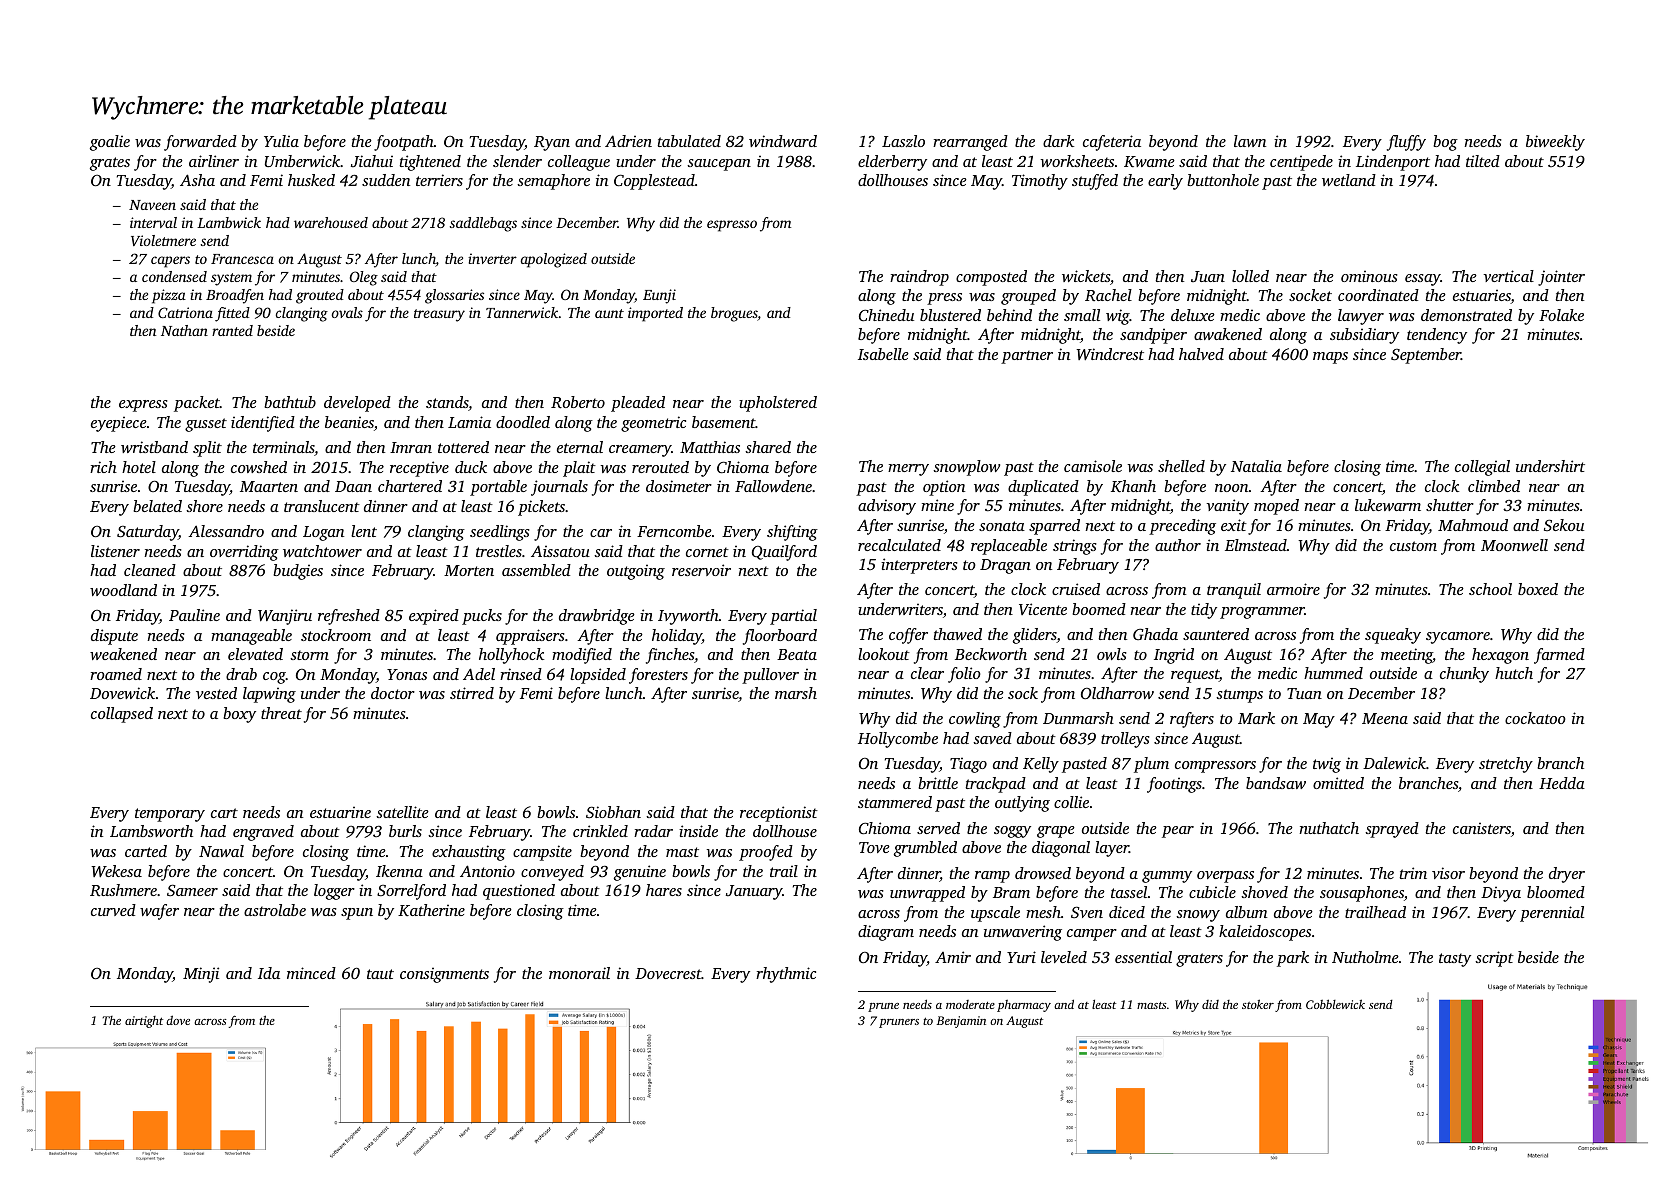  Describe the element at coordinates (404, 143) in the screenshot. I see `footpath` at that location.
